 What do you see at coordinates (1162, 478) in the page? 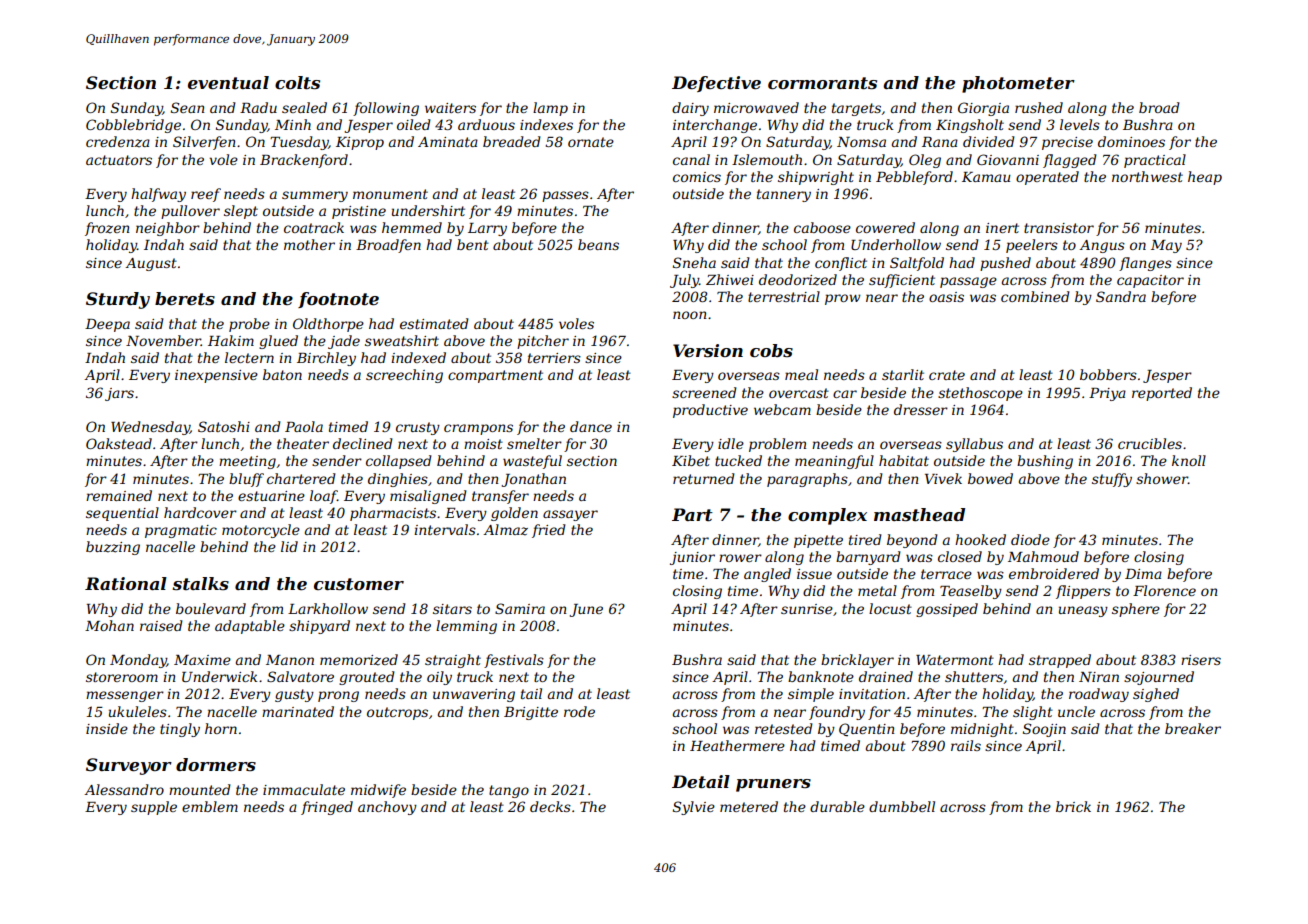
I see `shower` at bounding box center [1162, 478].
